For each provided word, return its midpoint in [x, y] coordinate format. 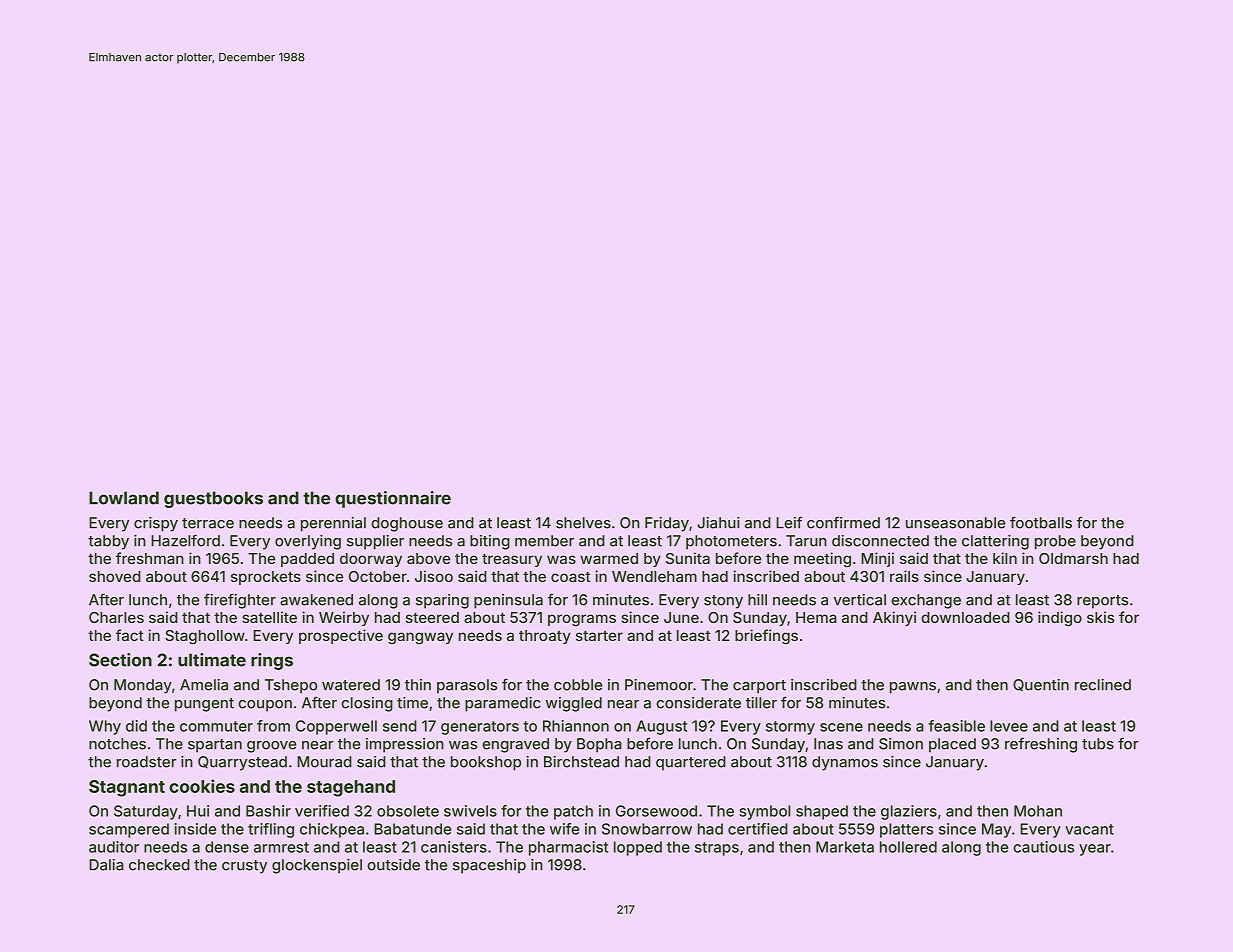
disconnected [880, 541]
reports [1102, 602]
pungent [204, 705]
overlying [308, 542]
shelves [583, 523]
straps [717, 849]
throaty [545, 637]
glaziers [909, 812]
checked [159, 865]
